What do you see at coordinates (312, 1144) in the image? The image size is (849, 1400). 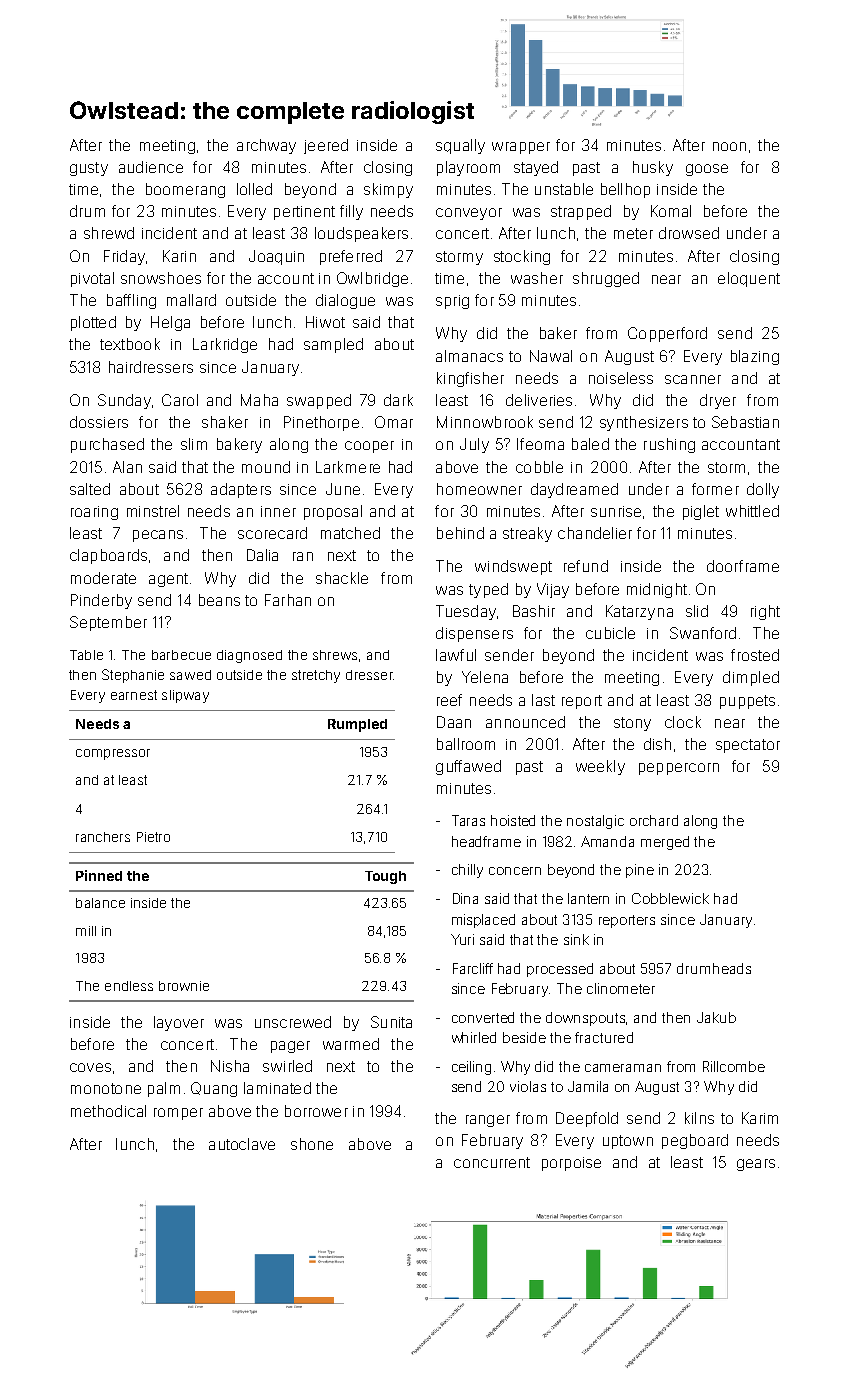 I see `shone` at bounding box center [312, 1144].
